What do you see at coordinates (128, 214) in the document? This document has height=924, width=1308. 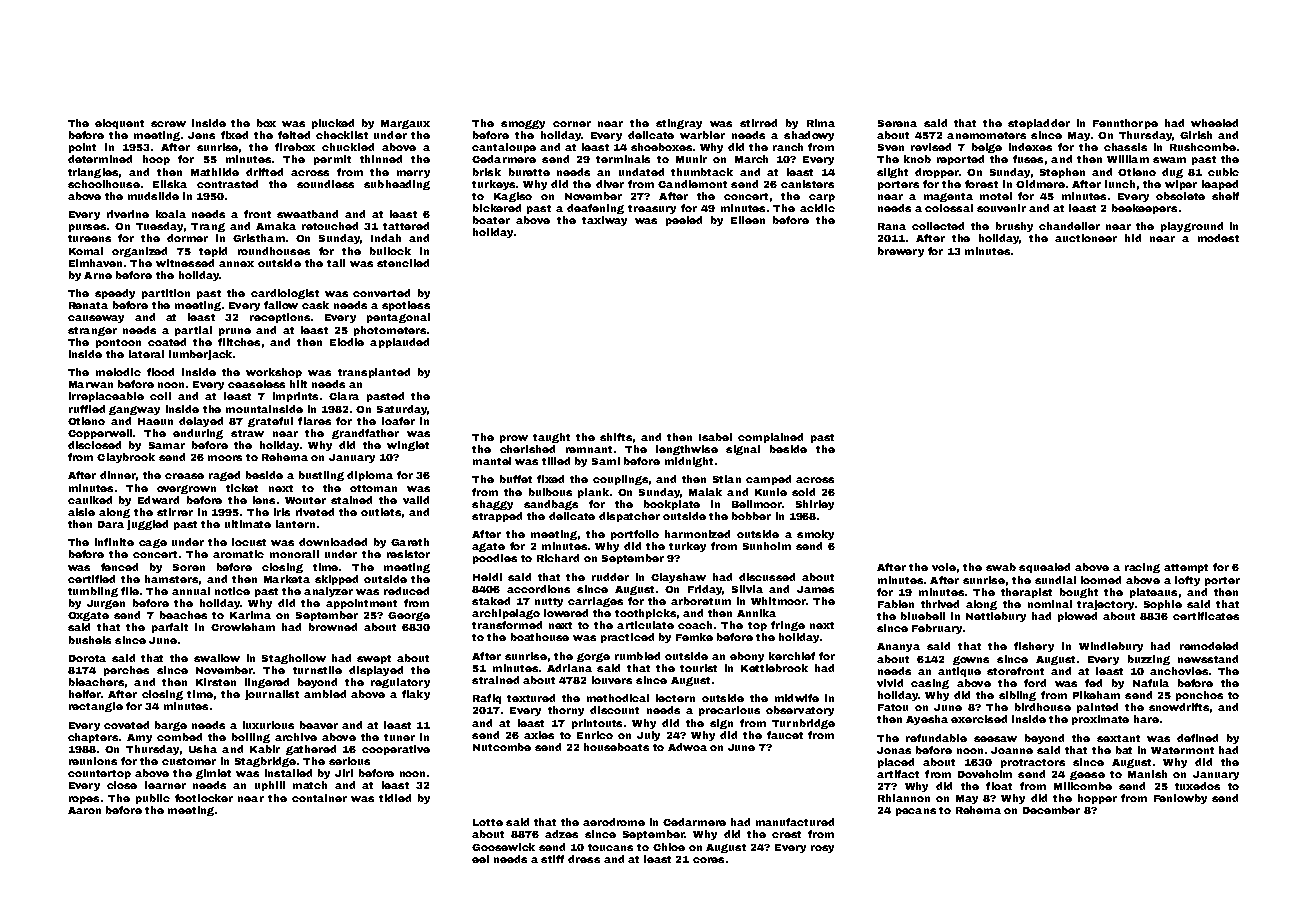 I see `riverine` at bounding box center [128, 214].
